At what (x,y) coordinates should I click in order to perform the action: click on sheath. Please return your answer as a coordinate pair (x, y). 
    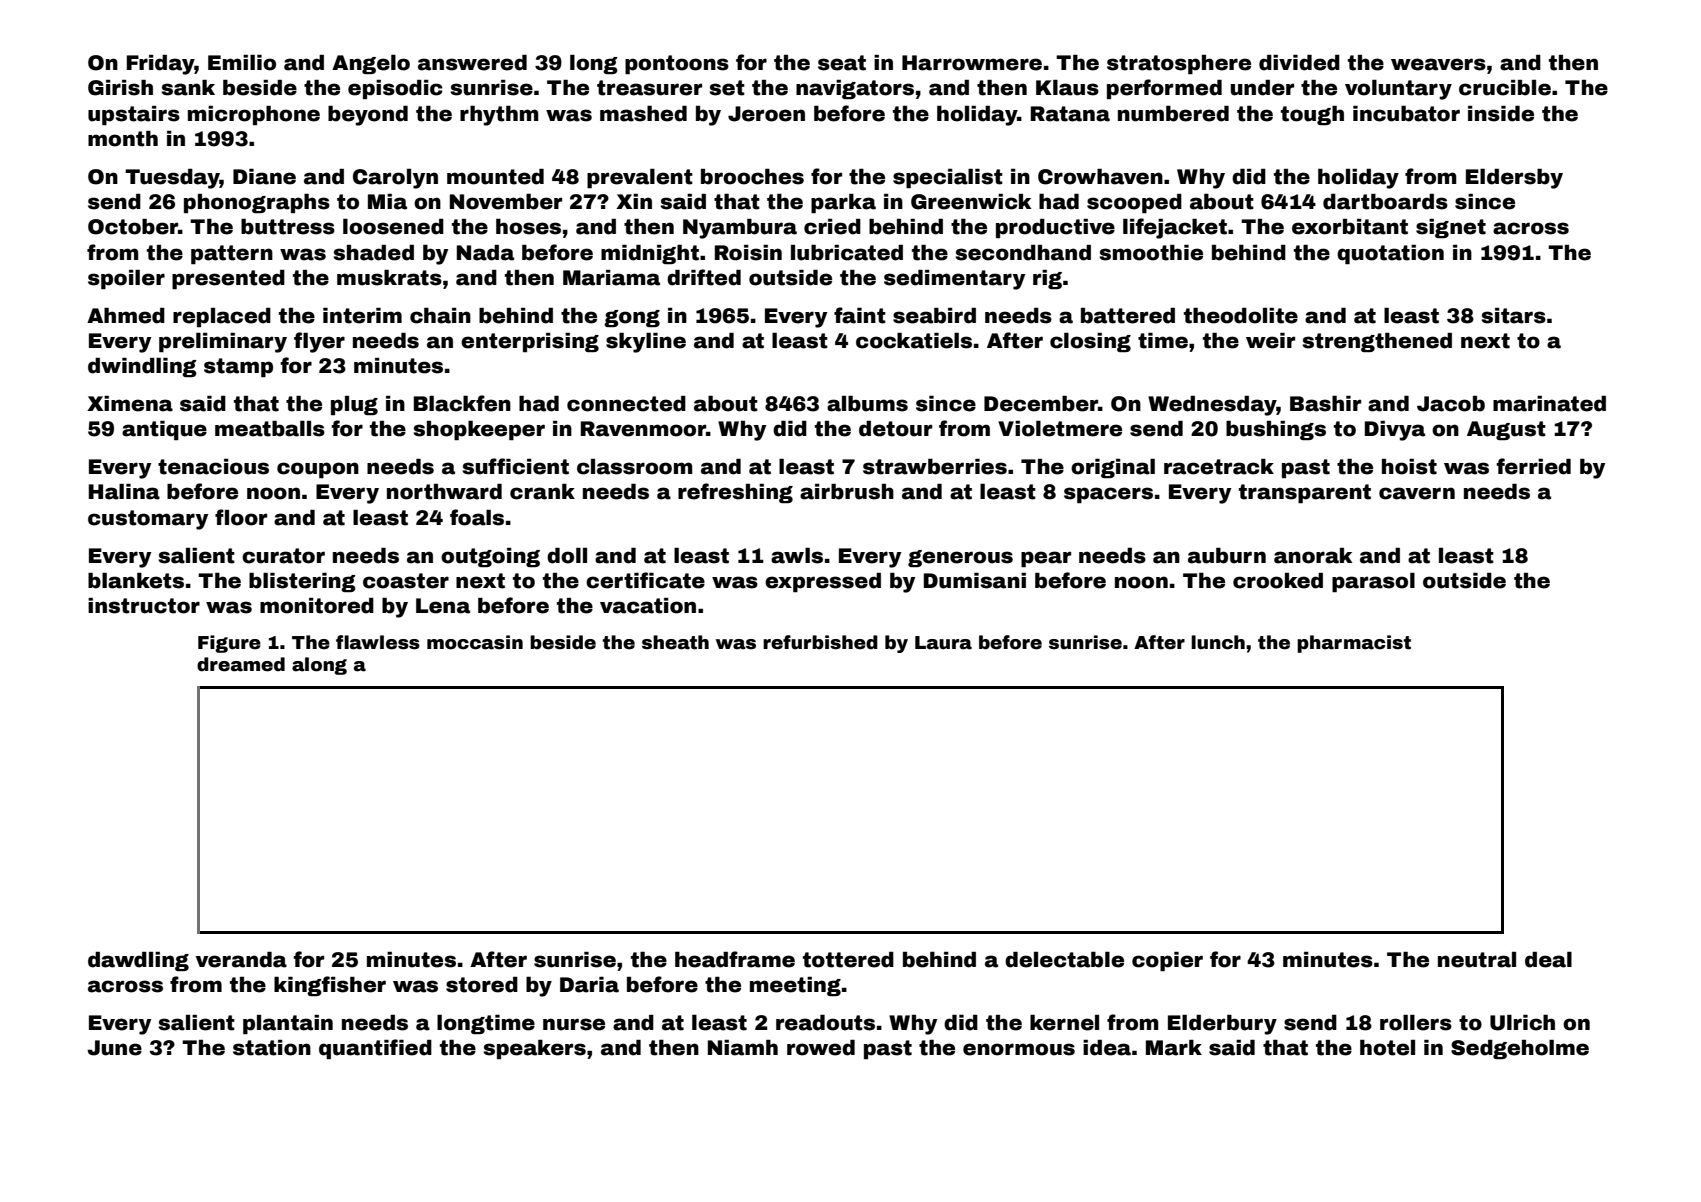
    Looking at the image, I should click on (675, 642).
